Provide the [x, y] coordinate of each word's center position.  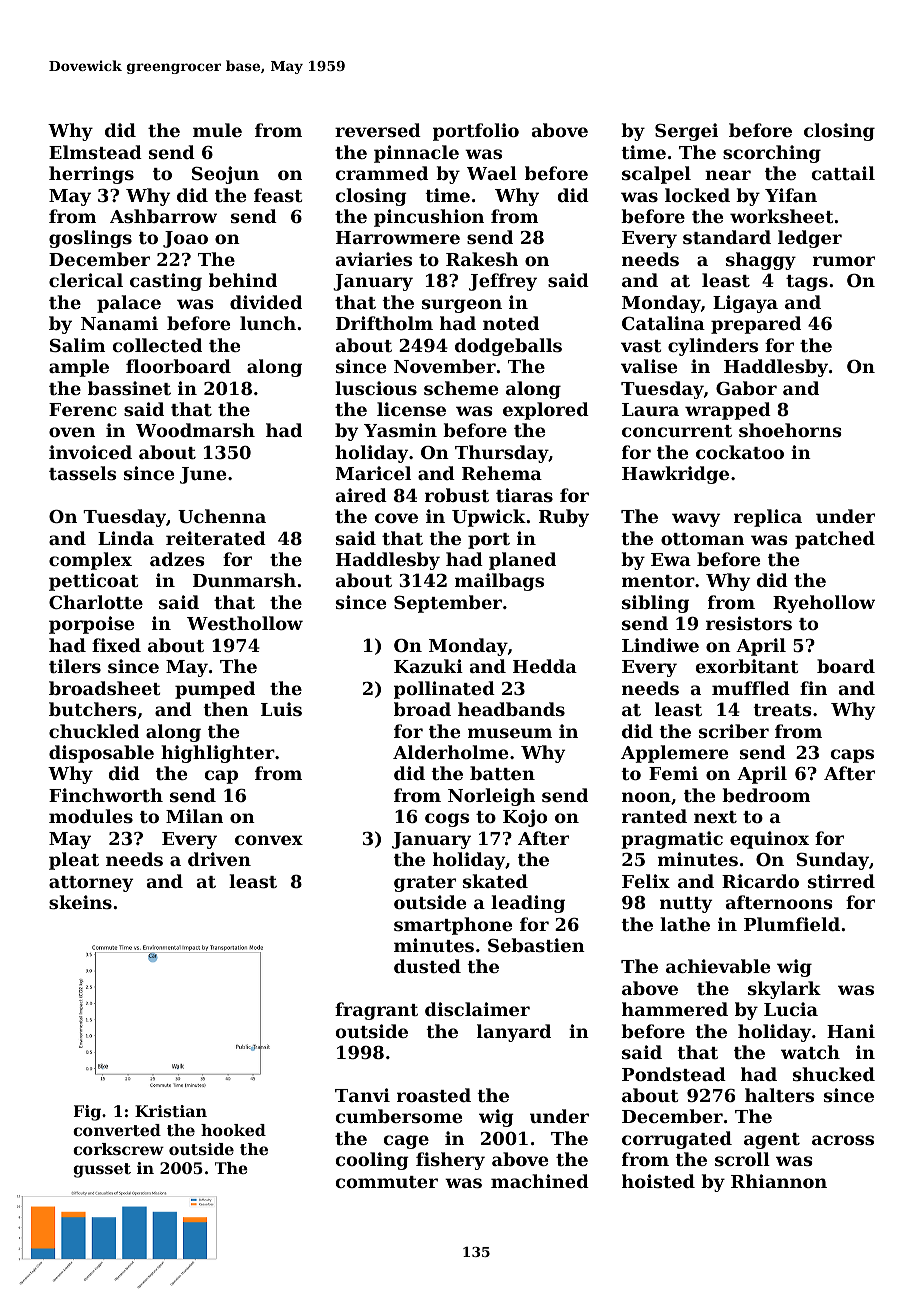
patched [835, 540]
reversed [378, 130]
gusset [102, 1170]
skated [495, 881]
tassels [82, 473]
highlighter [218, 754]
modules [91, 816]
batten [502, 773]
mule [217, 130]
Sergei [686, 132]
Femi [673, 773]
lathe [685, 924]
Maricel [373, 473]
